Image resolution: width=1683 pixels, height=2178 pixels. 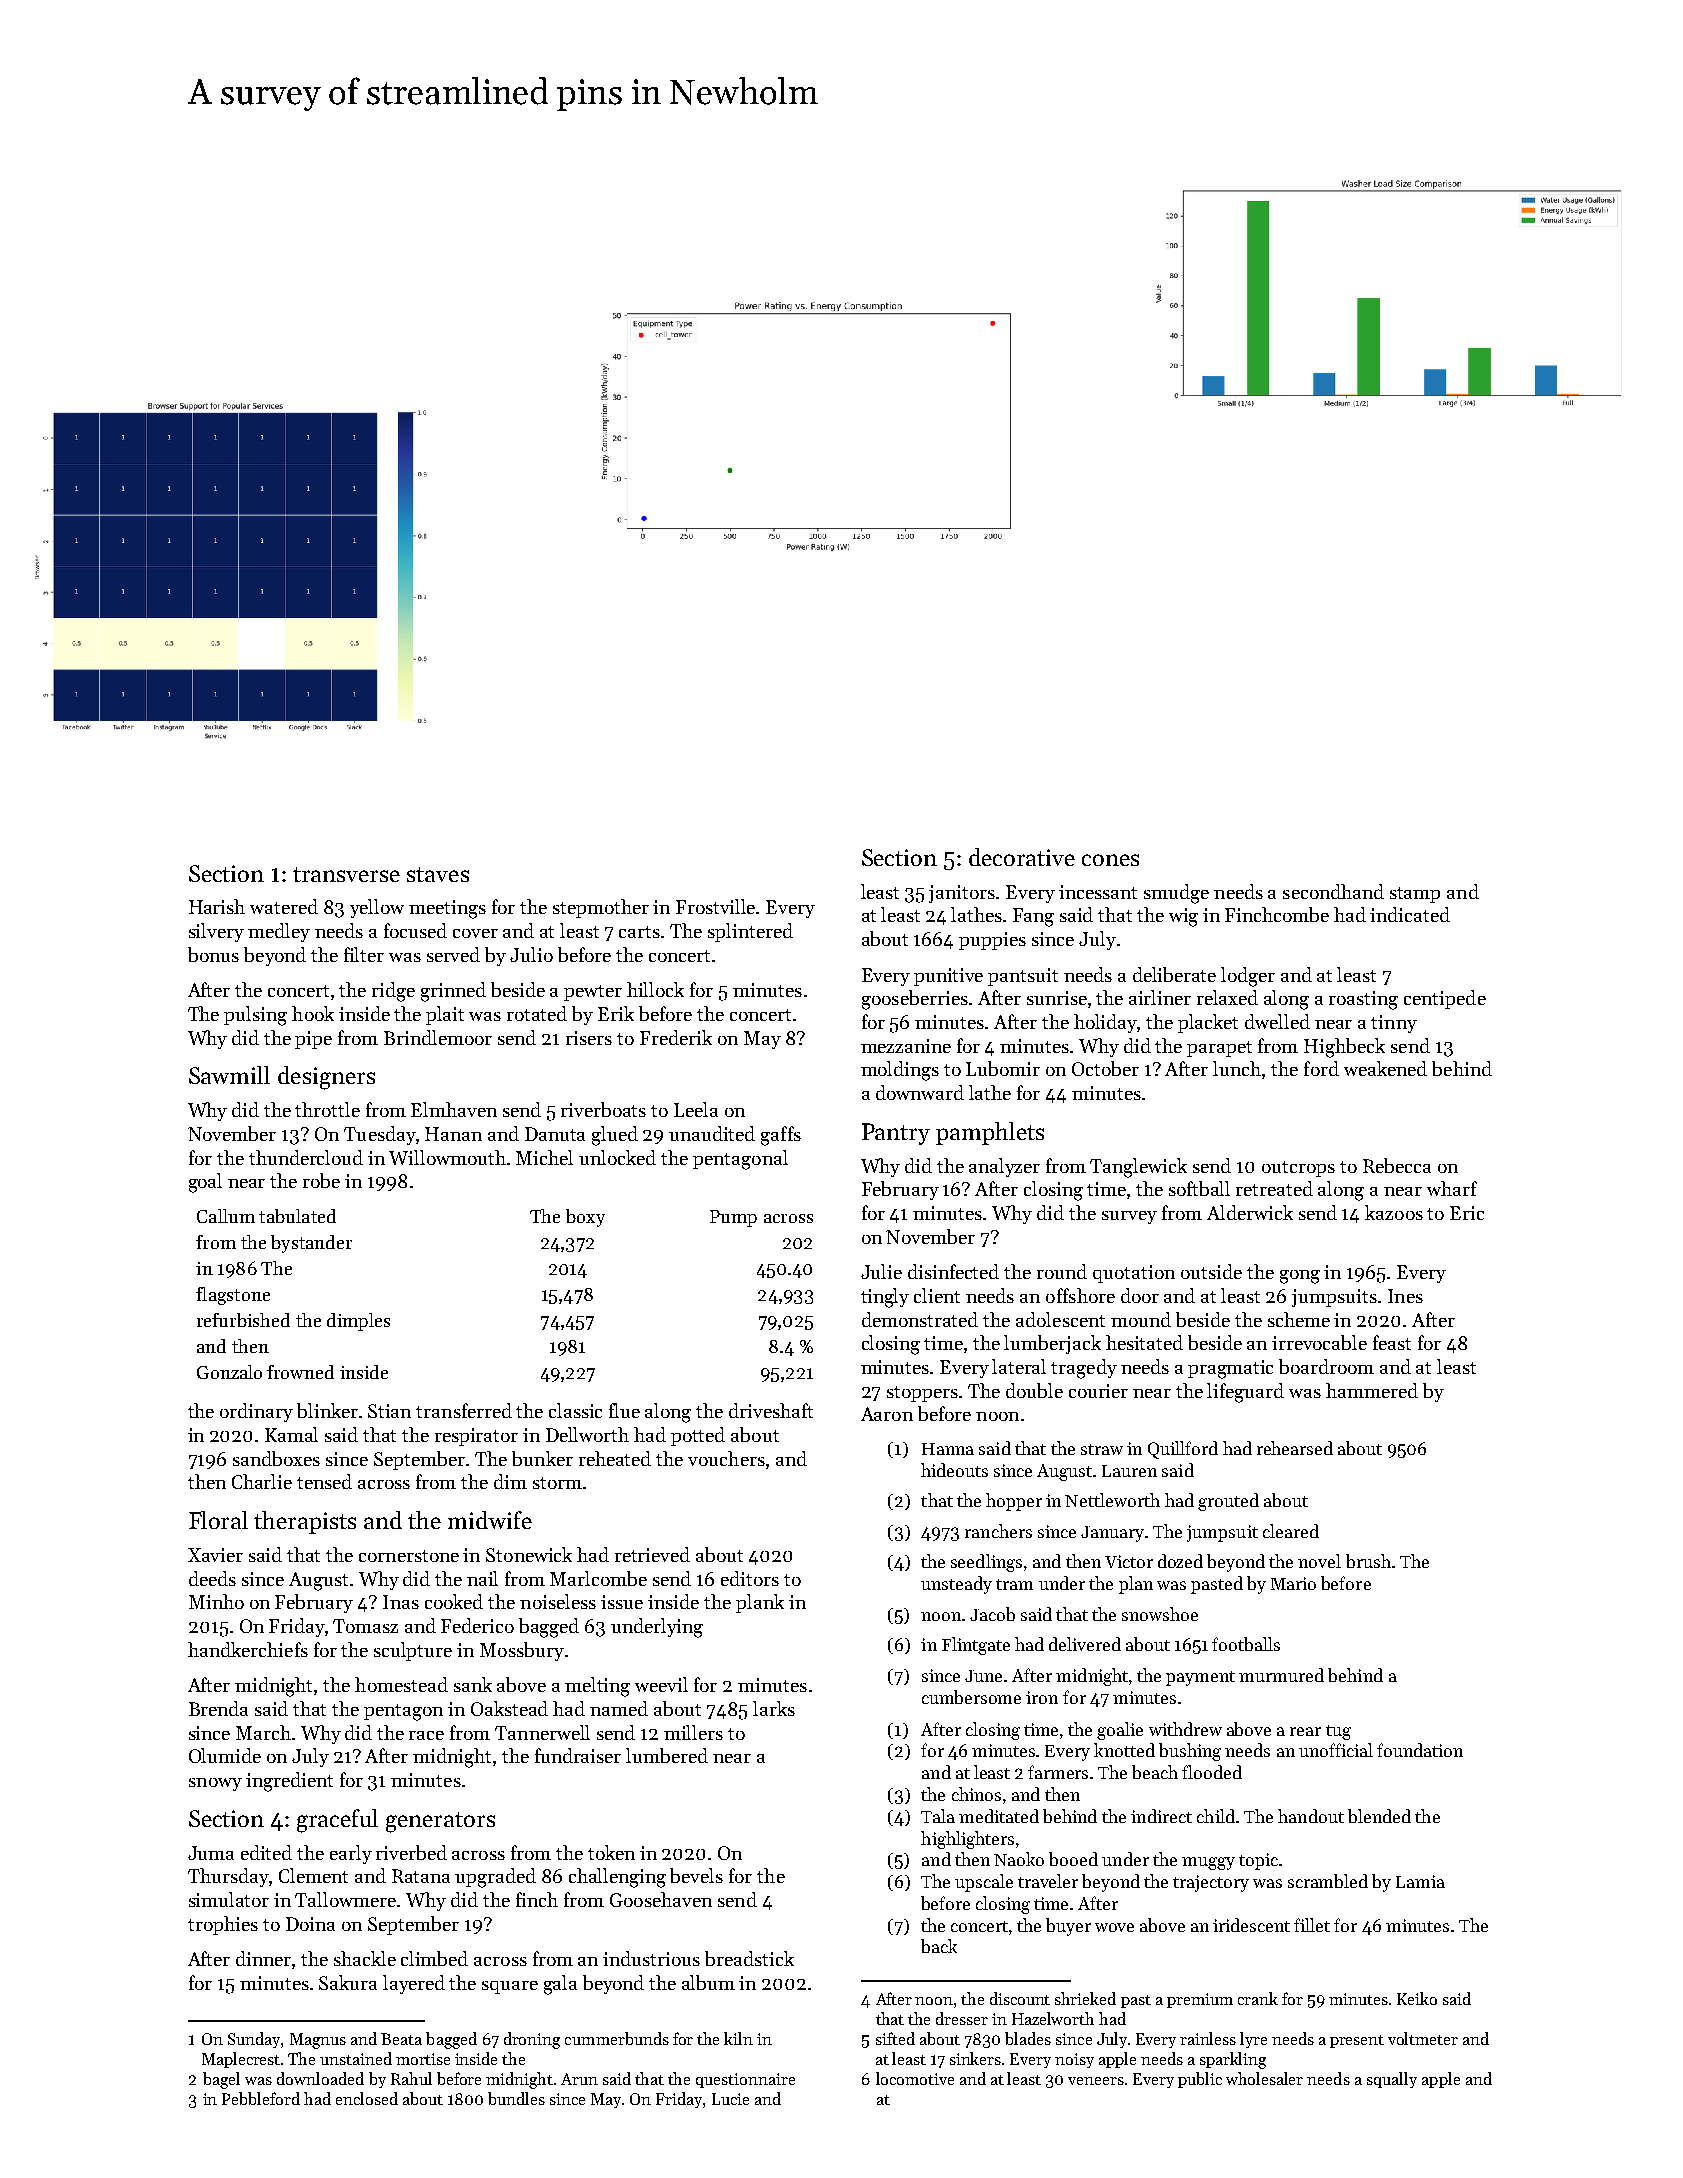 What do you see at coordinates (622, 1602) in the image?
I see `issue` at bounding box center [622, 1602].
